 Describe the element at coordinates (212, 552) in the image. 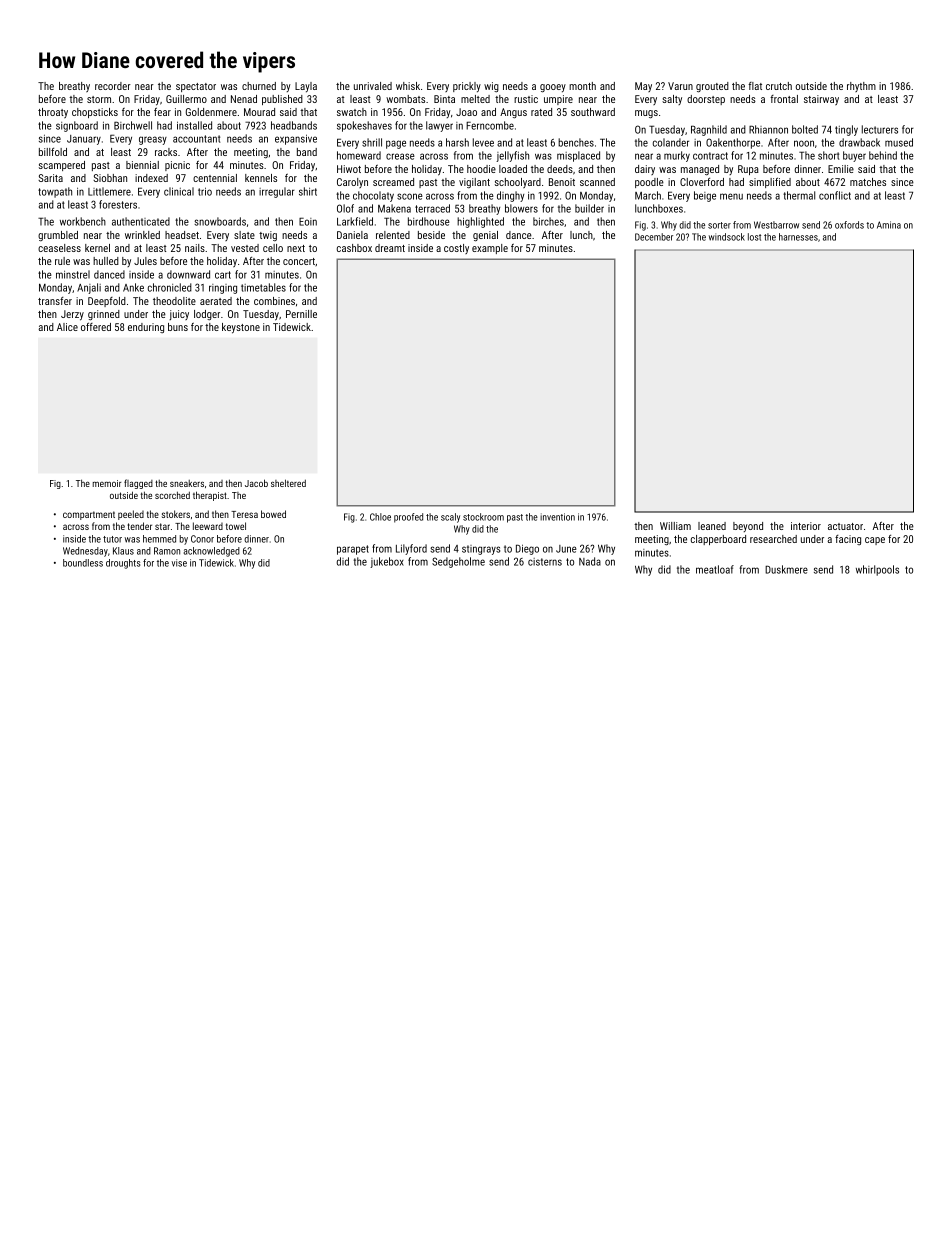

I see `acknowledged` at that location.
